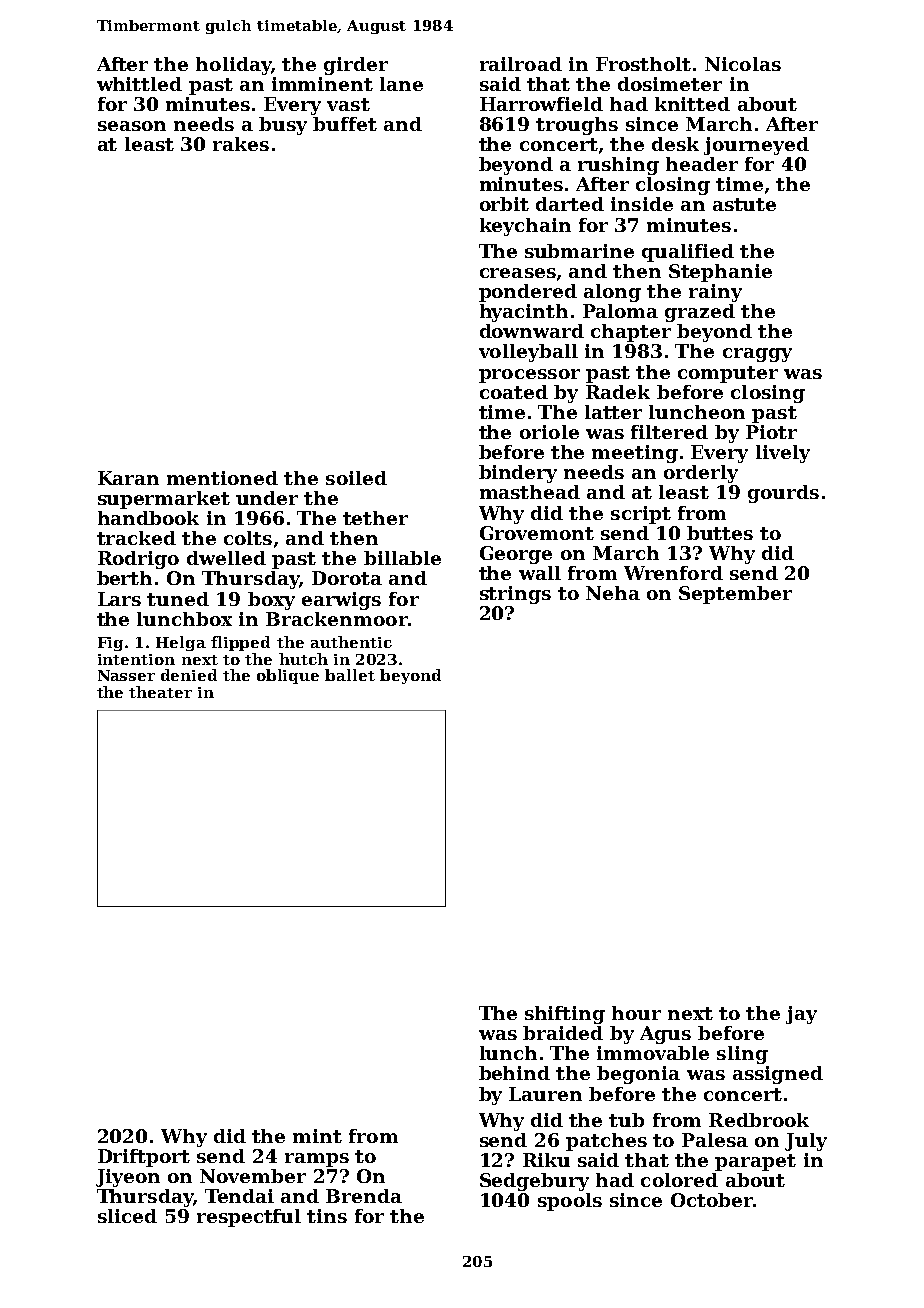 Image resolution: width=924 pixels, height=1308 pixels. Describe the element at coordinates (160, 692) in the screenshot. I see `theater` at that location.
